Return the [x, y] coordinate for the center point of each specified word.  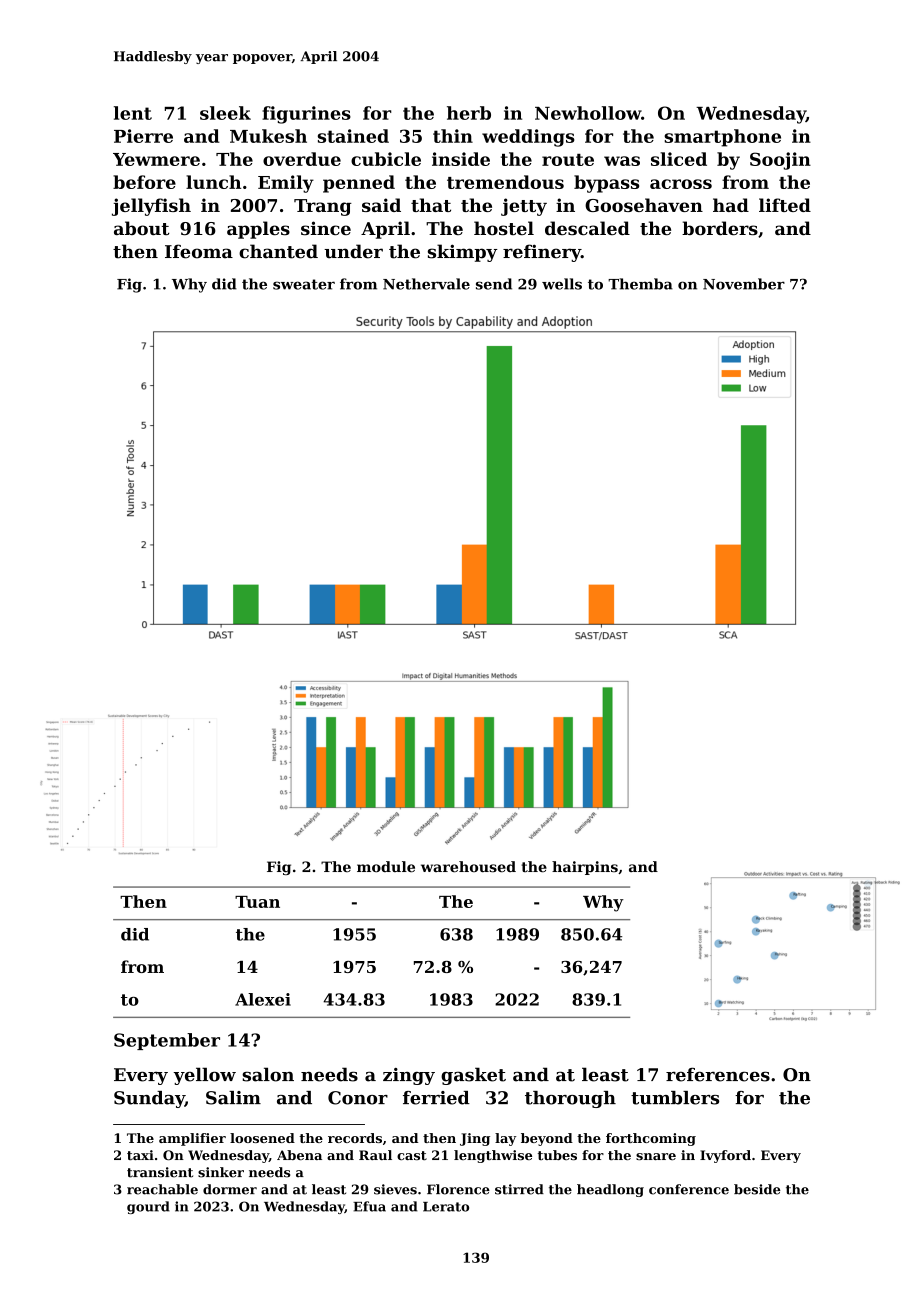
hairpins [585, 868]
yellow [204, 1076]
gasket [473, 1076]
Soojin [780, 161]
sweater [304, 284]
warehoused [468, 867]
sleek [225, 113]
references [718, 1075]
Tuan [257, 902]
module [386, 867]
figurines [306, 115]
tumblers [675, 1098]
